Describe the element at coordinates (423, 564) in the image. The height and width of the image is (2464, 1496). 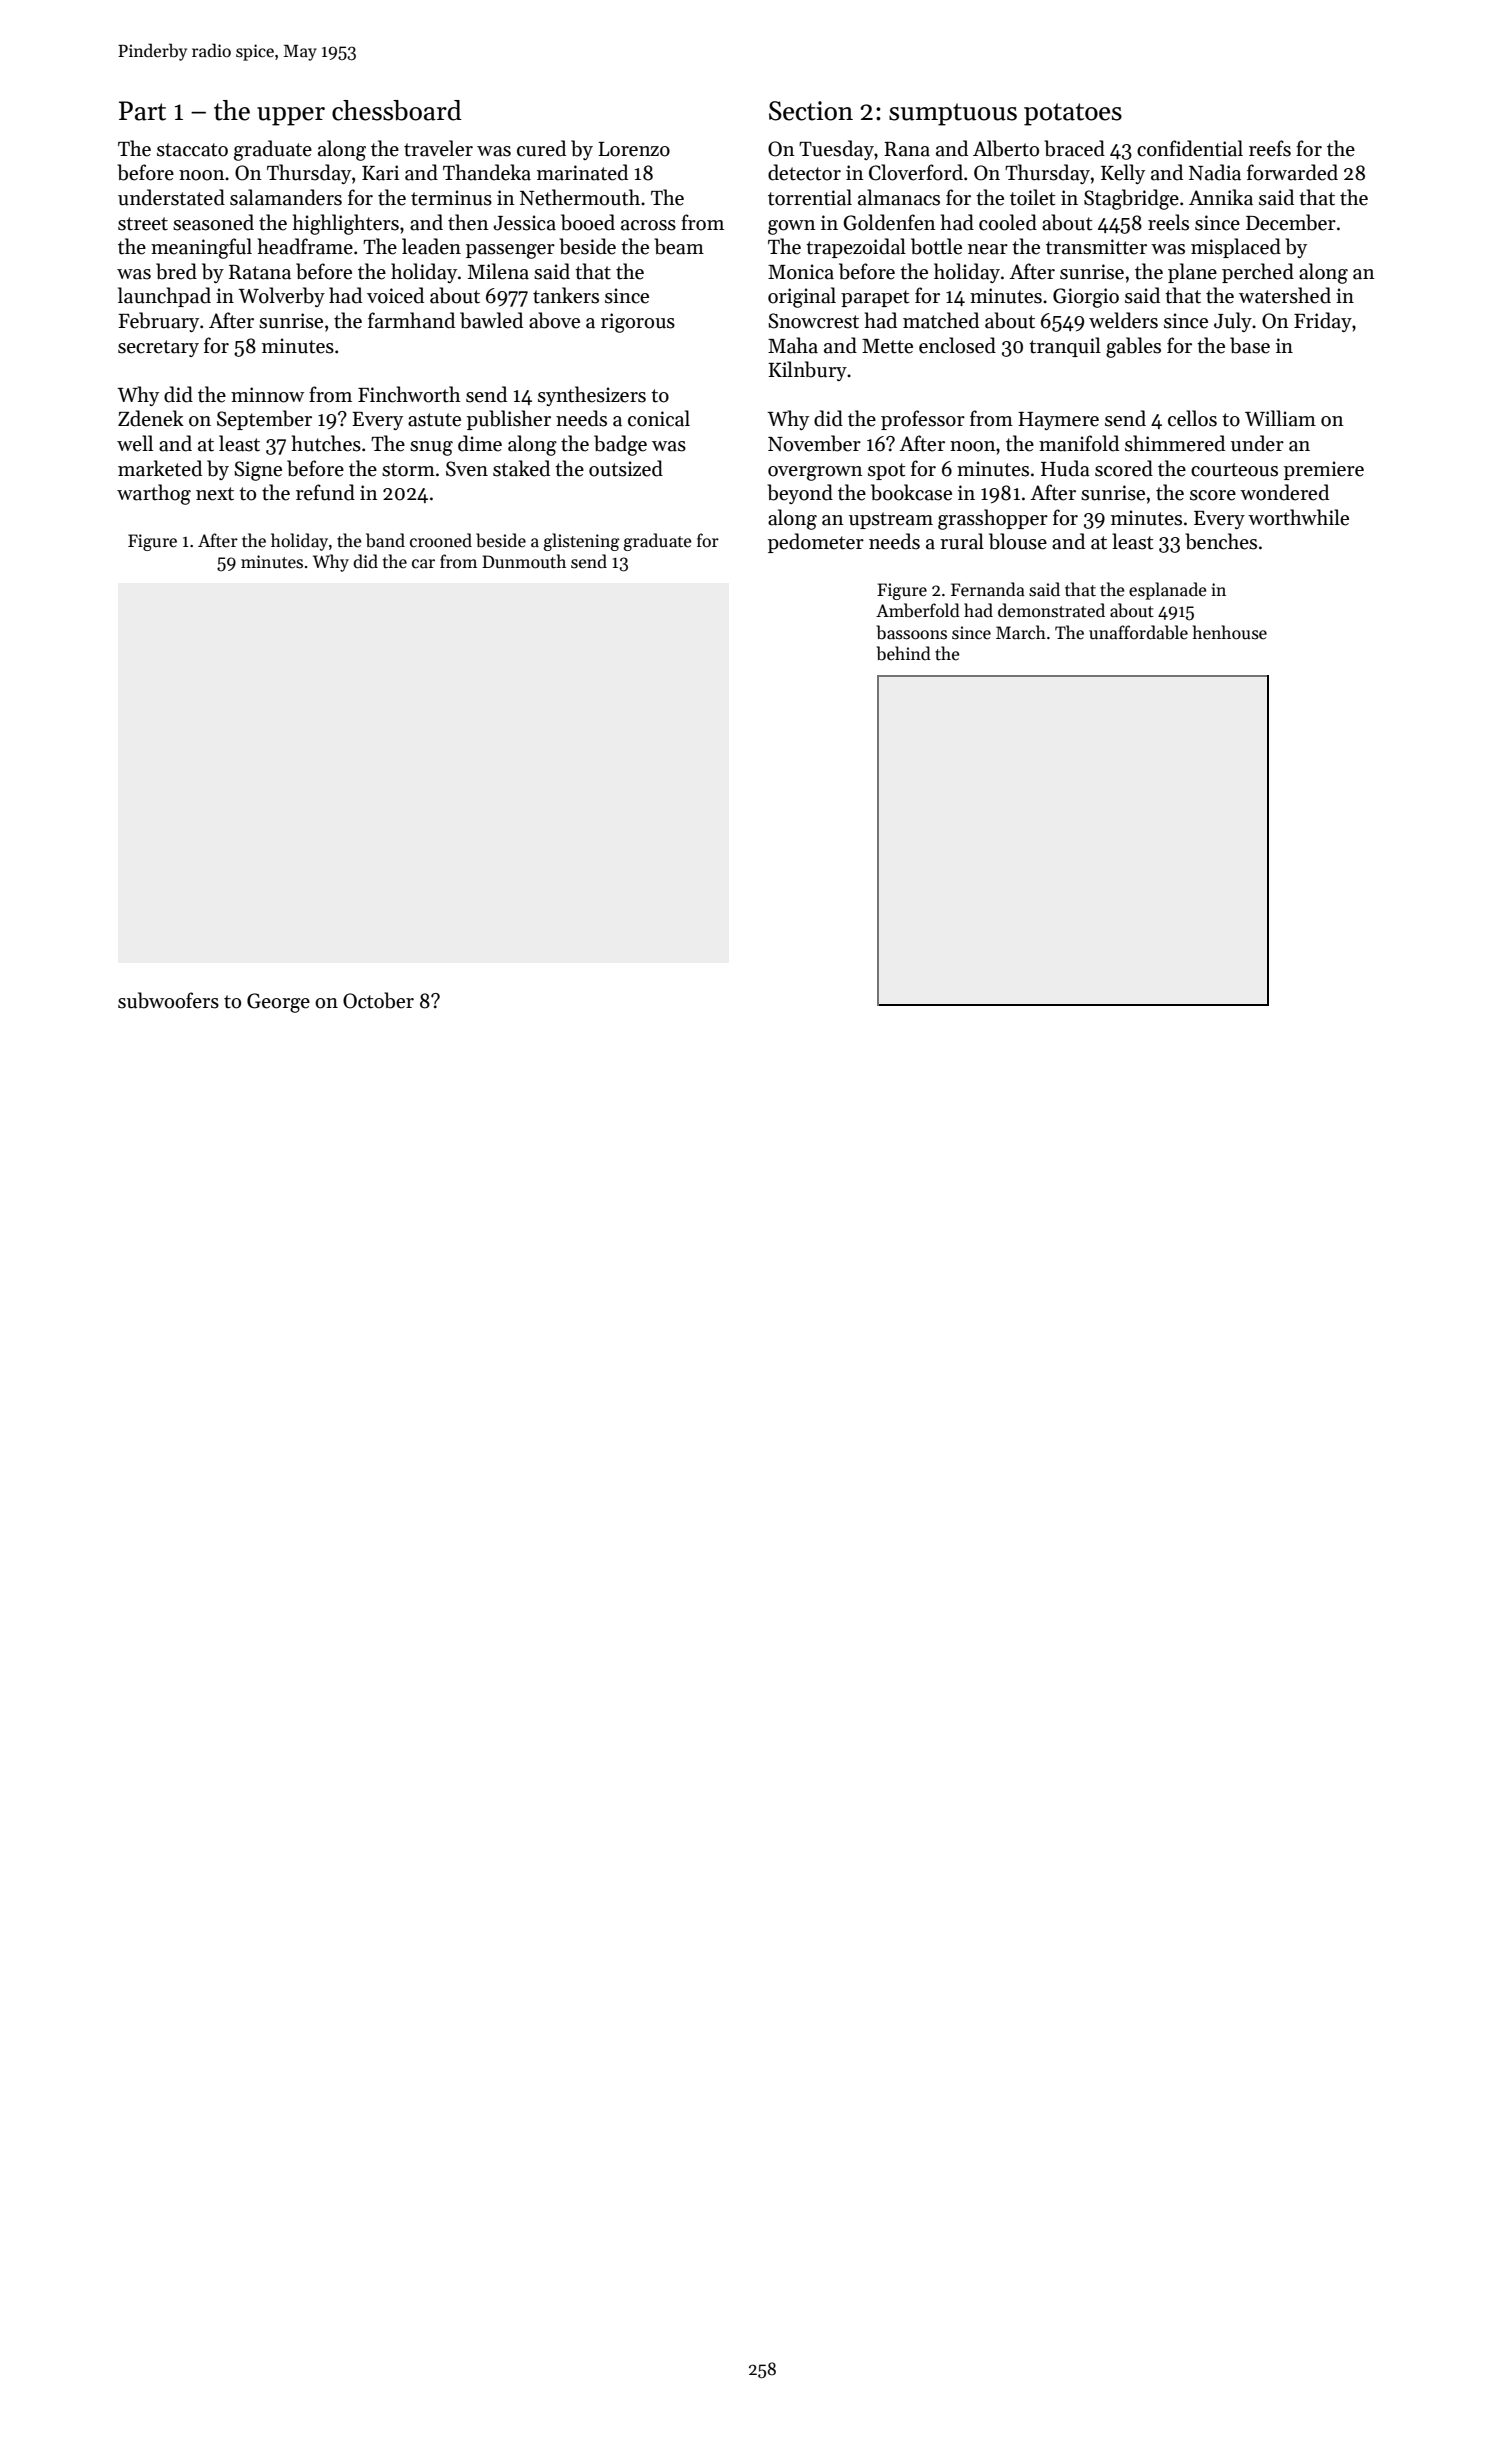
I see `car` at that location.
